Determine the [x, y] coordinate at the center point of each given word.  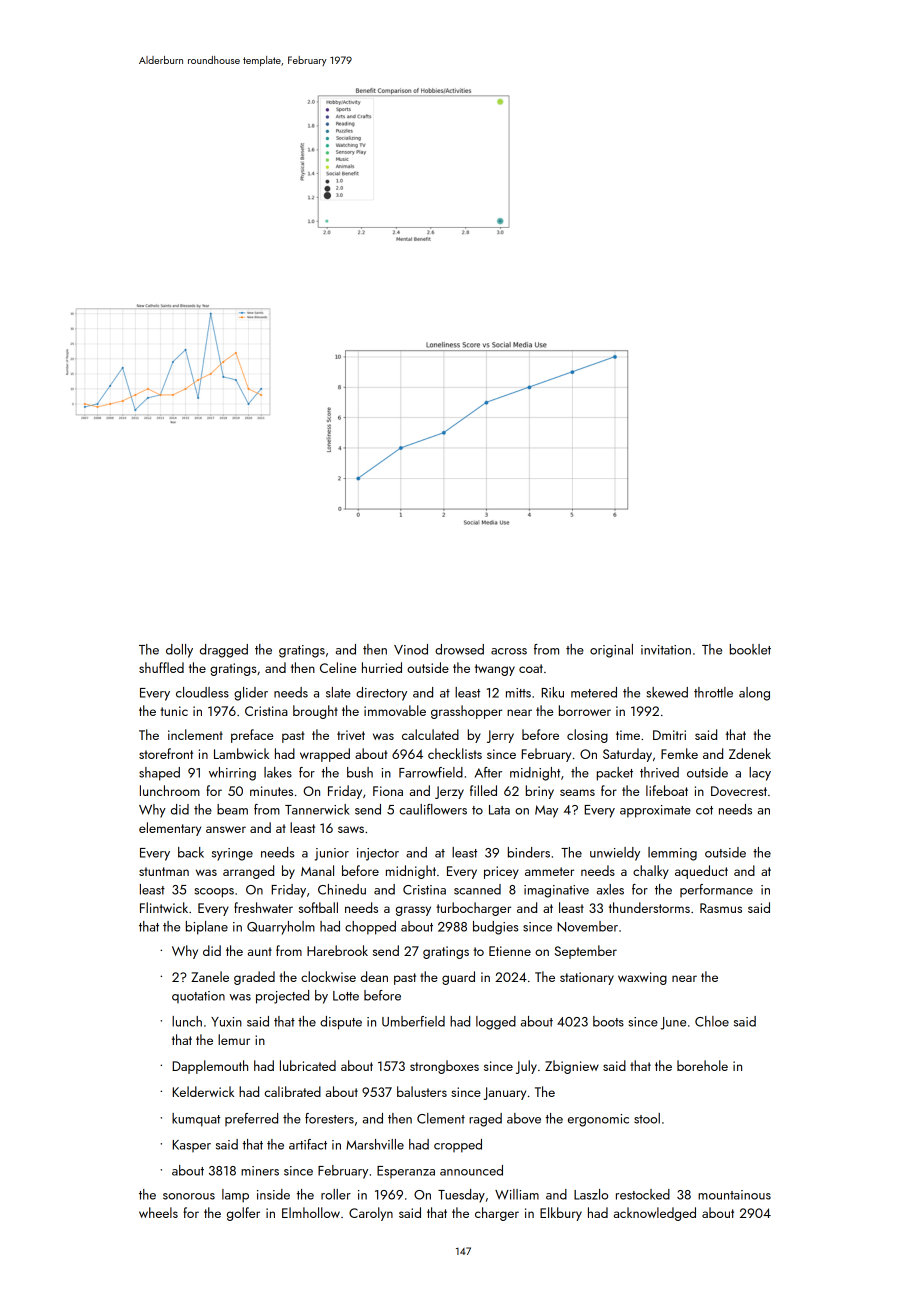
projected [282, 997]
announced [471, 1170]
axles [610, 889]
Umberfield [413, 1021]
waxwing [642, 978]
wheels [158, 1212]
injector [378, 854]
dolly [179, 651]
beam [232, 809]
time [628, 735]
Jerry [500, 736]
